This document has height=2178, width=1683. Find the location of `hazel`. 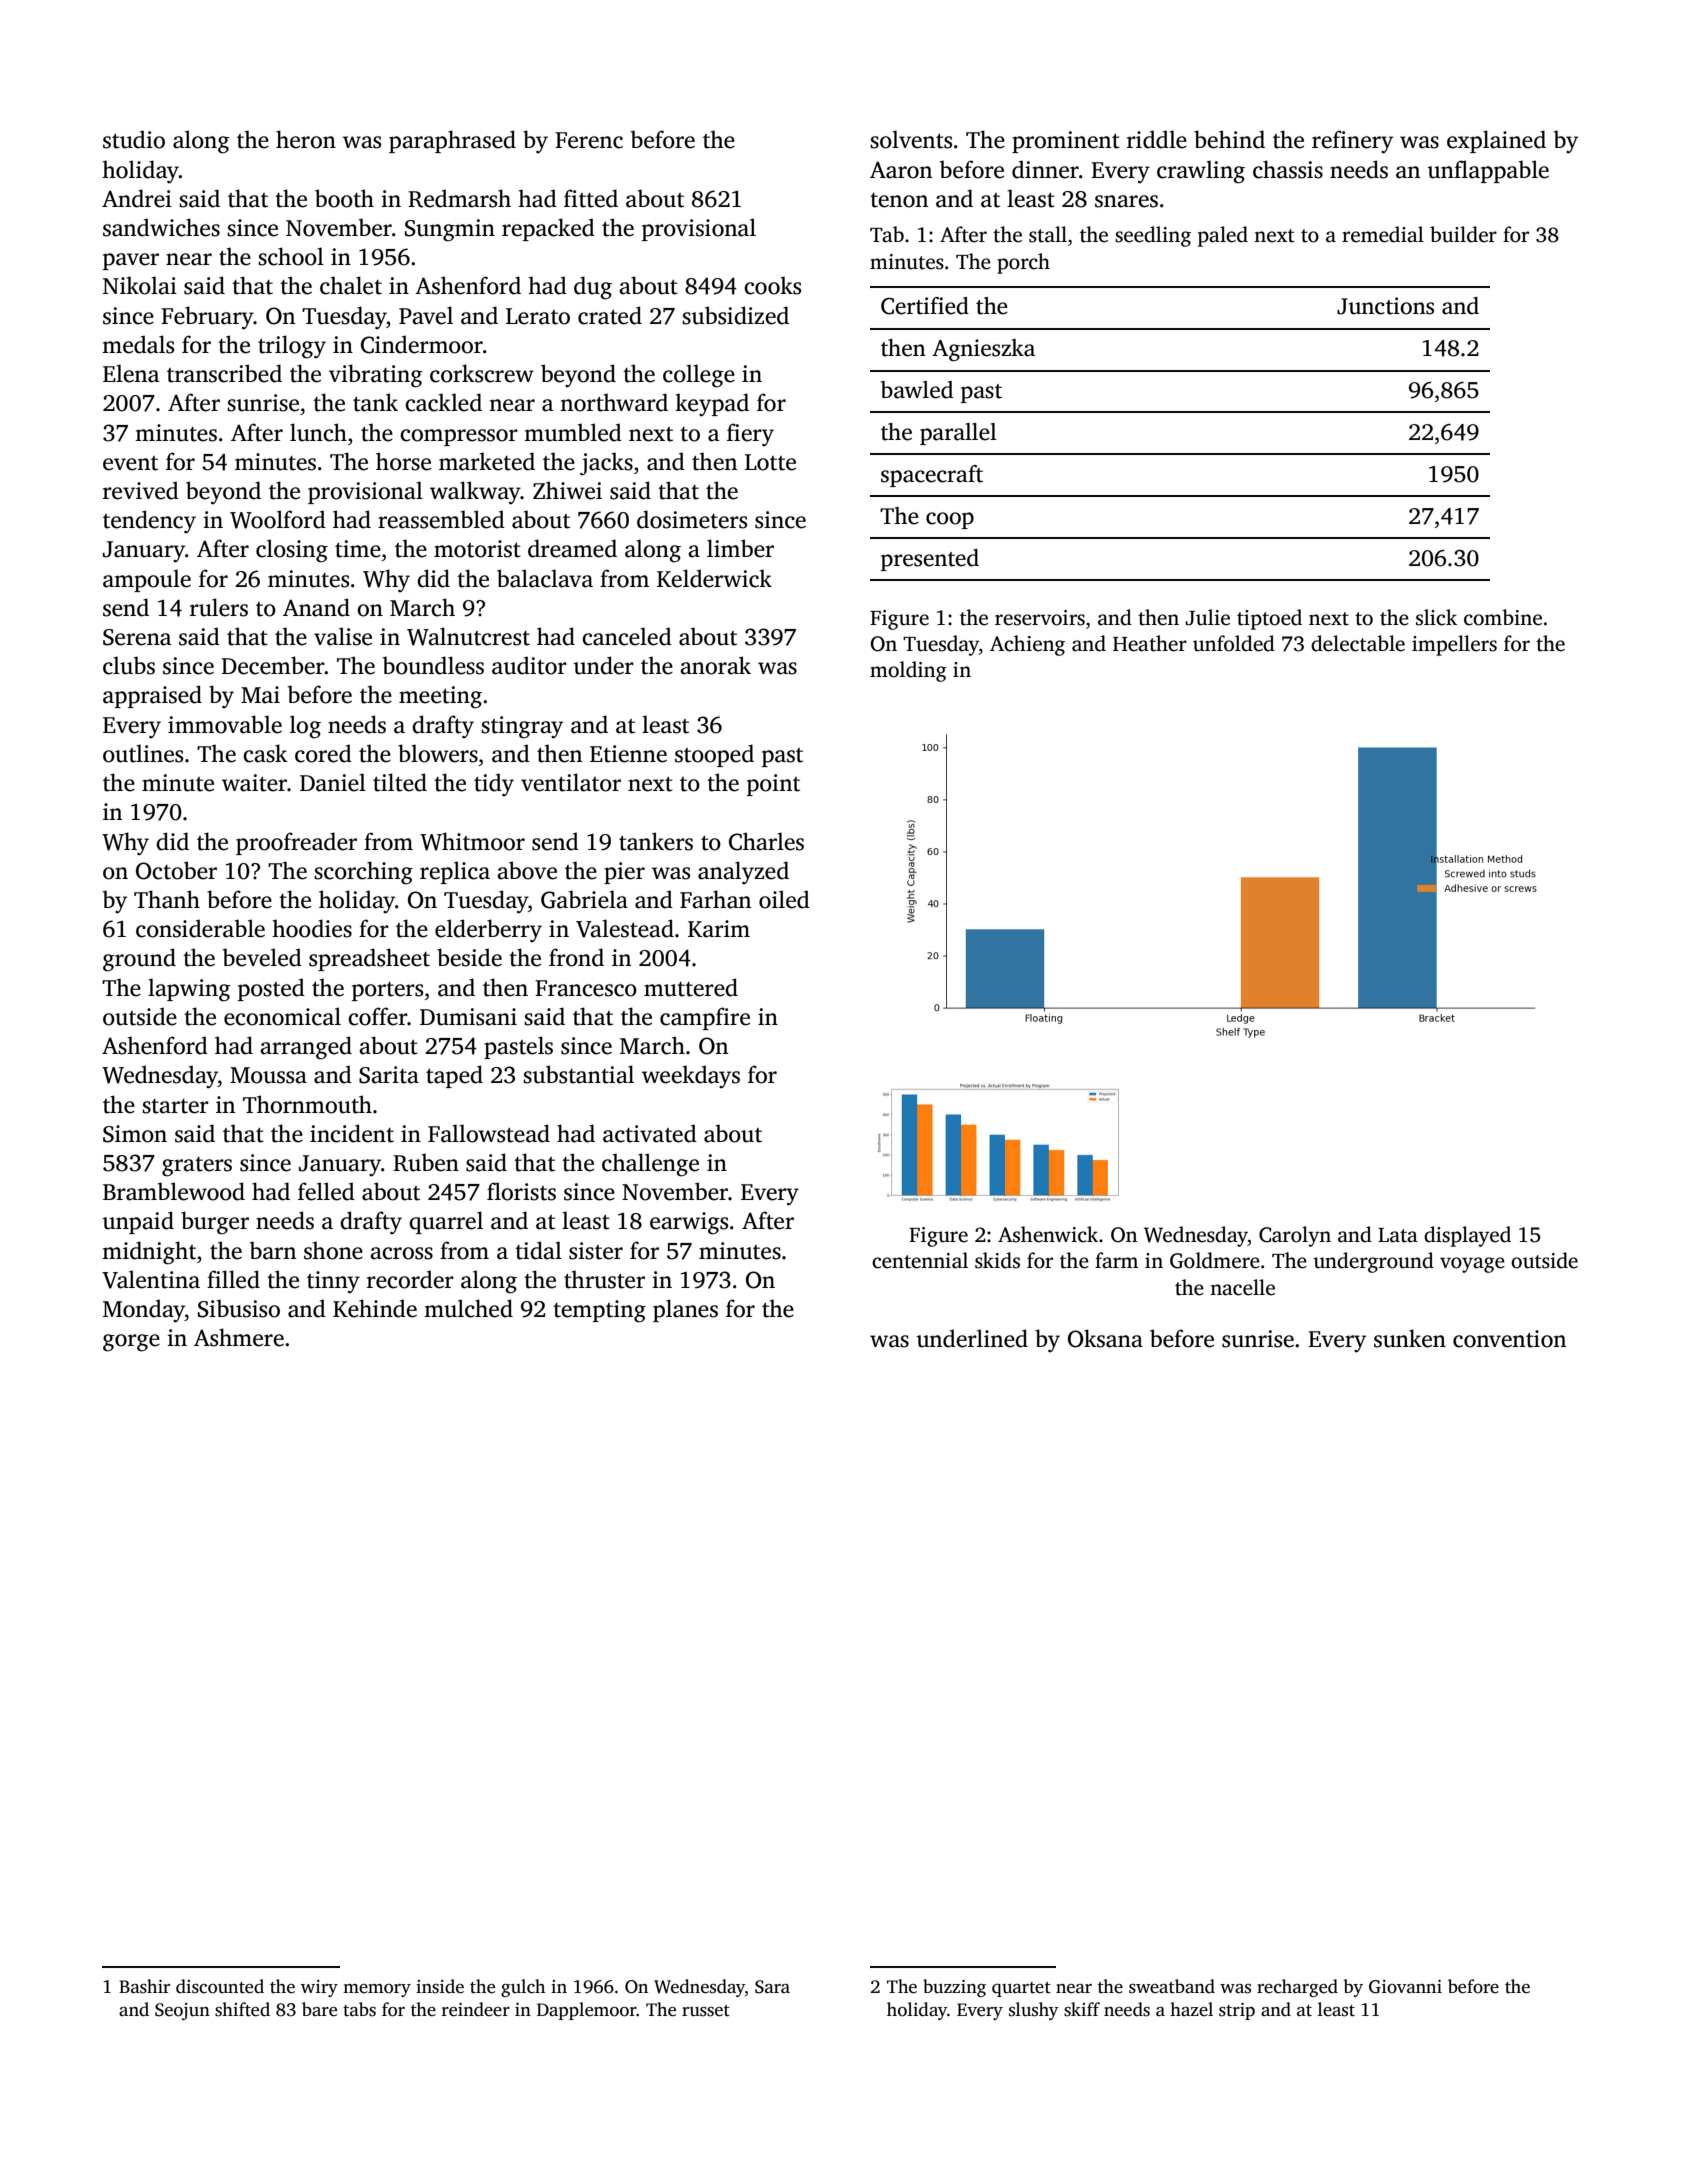

hazel is located at coordinates (1191, 2009).
